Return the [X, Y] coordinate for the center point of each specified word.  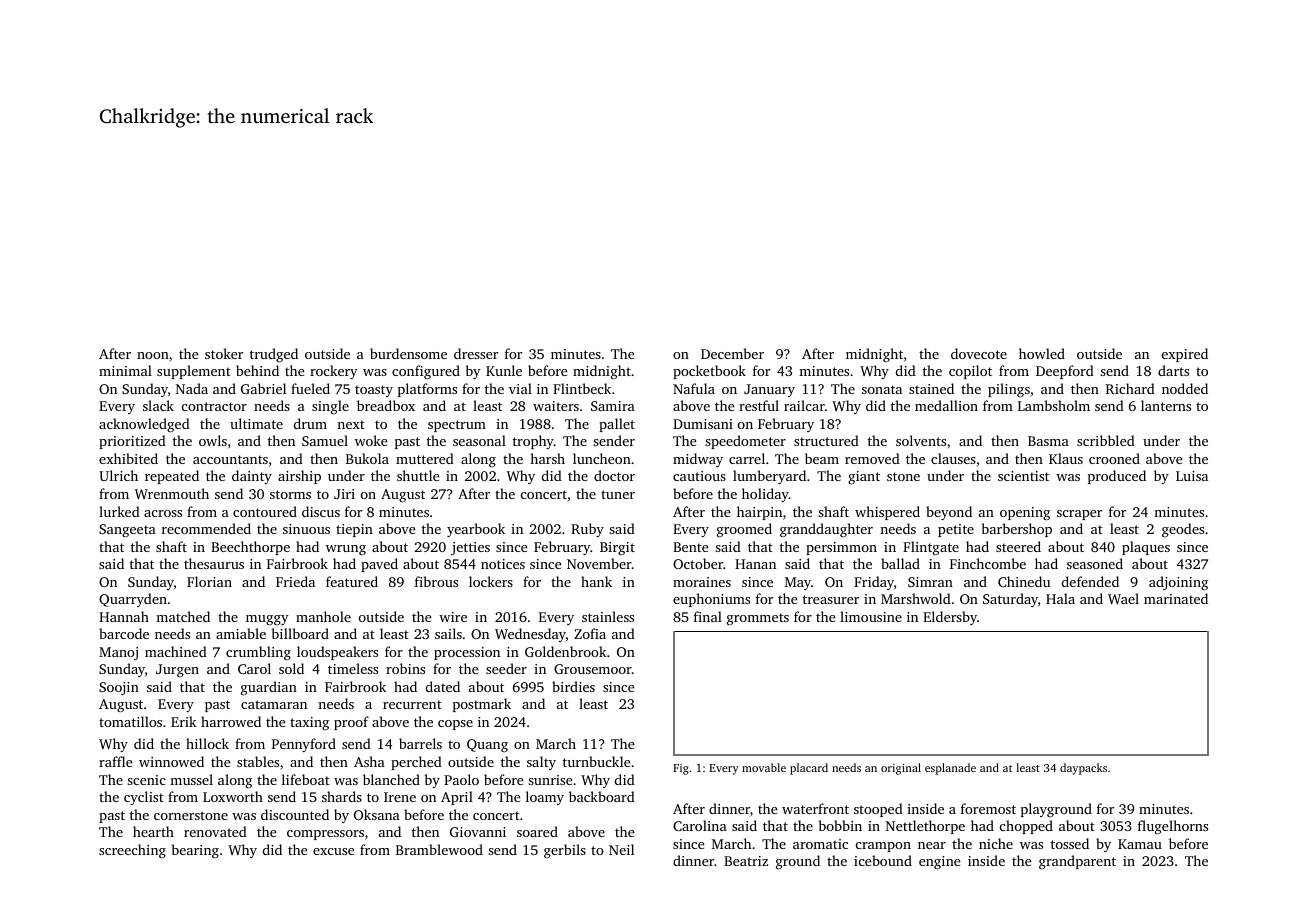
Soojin [119, 688]
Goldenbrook [566, 651]
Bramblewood [439, 849]
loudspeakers [337, 653]
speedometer [745, 442]
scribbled [1106, 440]
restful [759, 405]
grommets [758, 619]
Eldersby [950, 618]
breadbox [386, 405]
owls [213, 440]
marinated [1176, 598]
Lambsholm [1054, 405]
